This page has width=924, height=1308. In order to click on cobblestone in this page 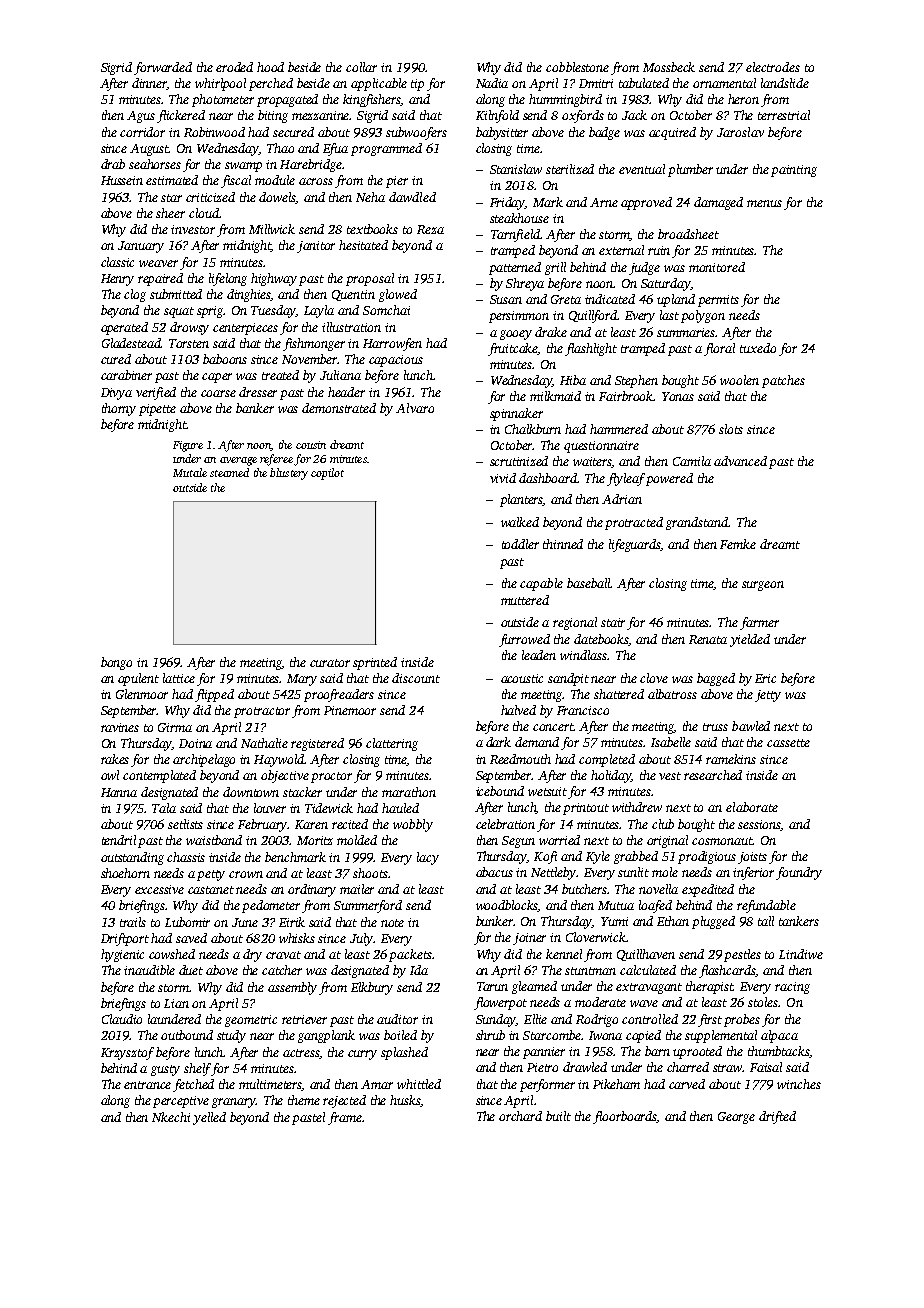, I will do `click(577, 67)`.
